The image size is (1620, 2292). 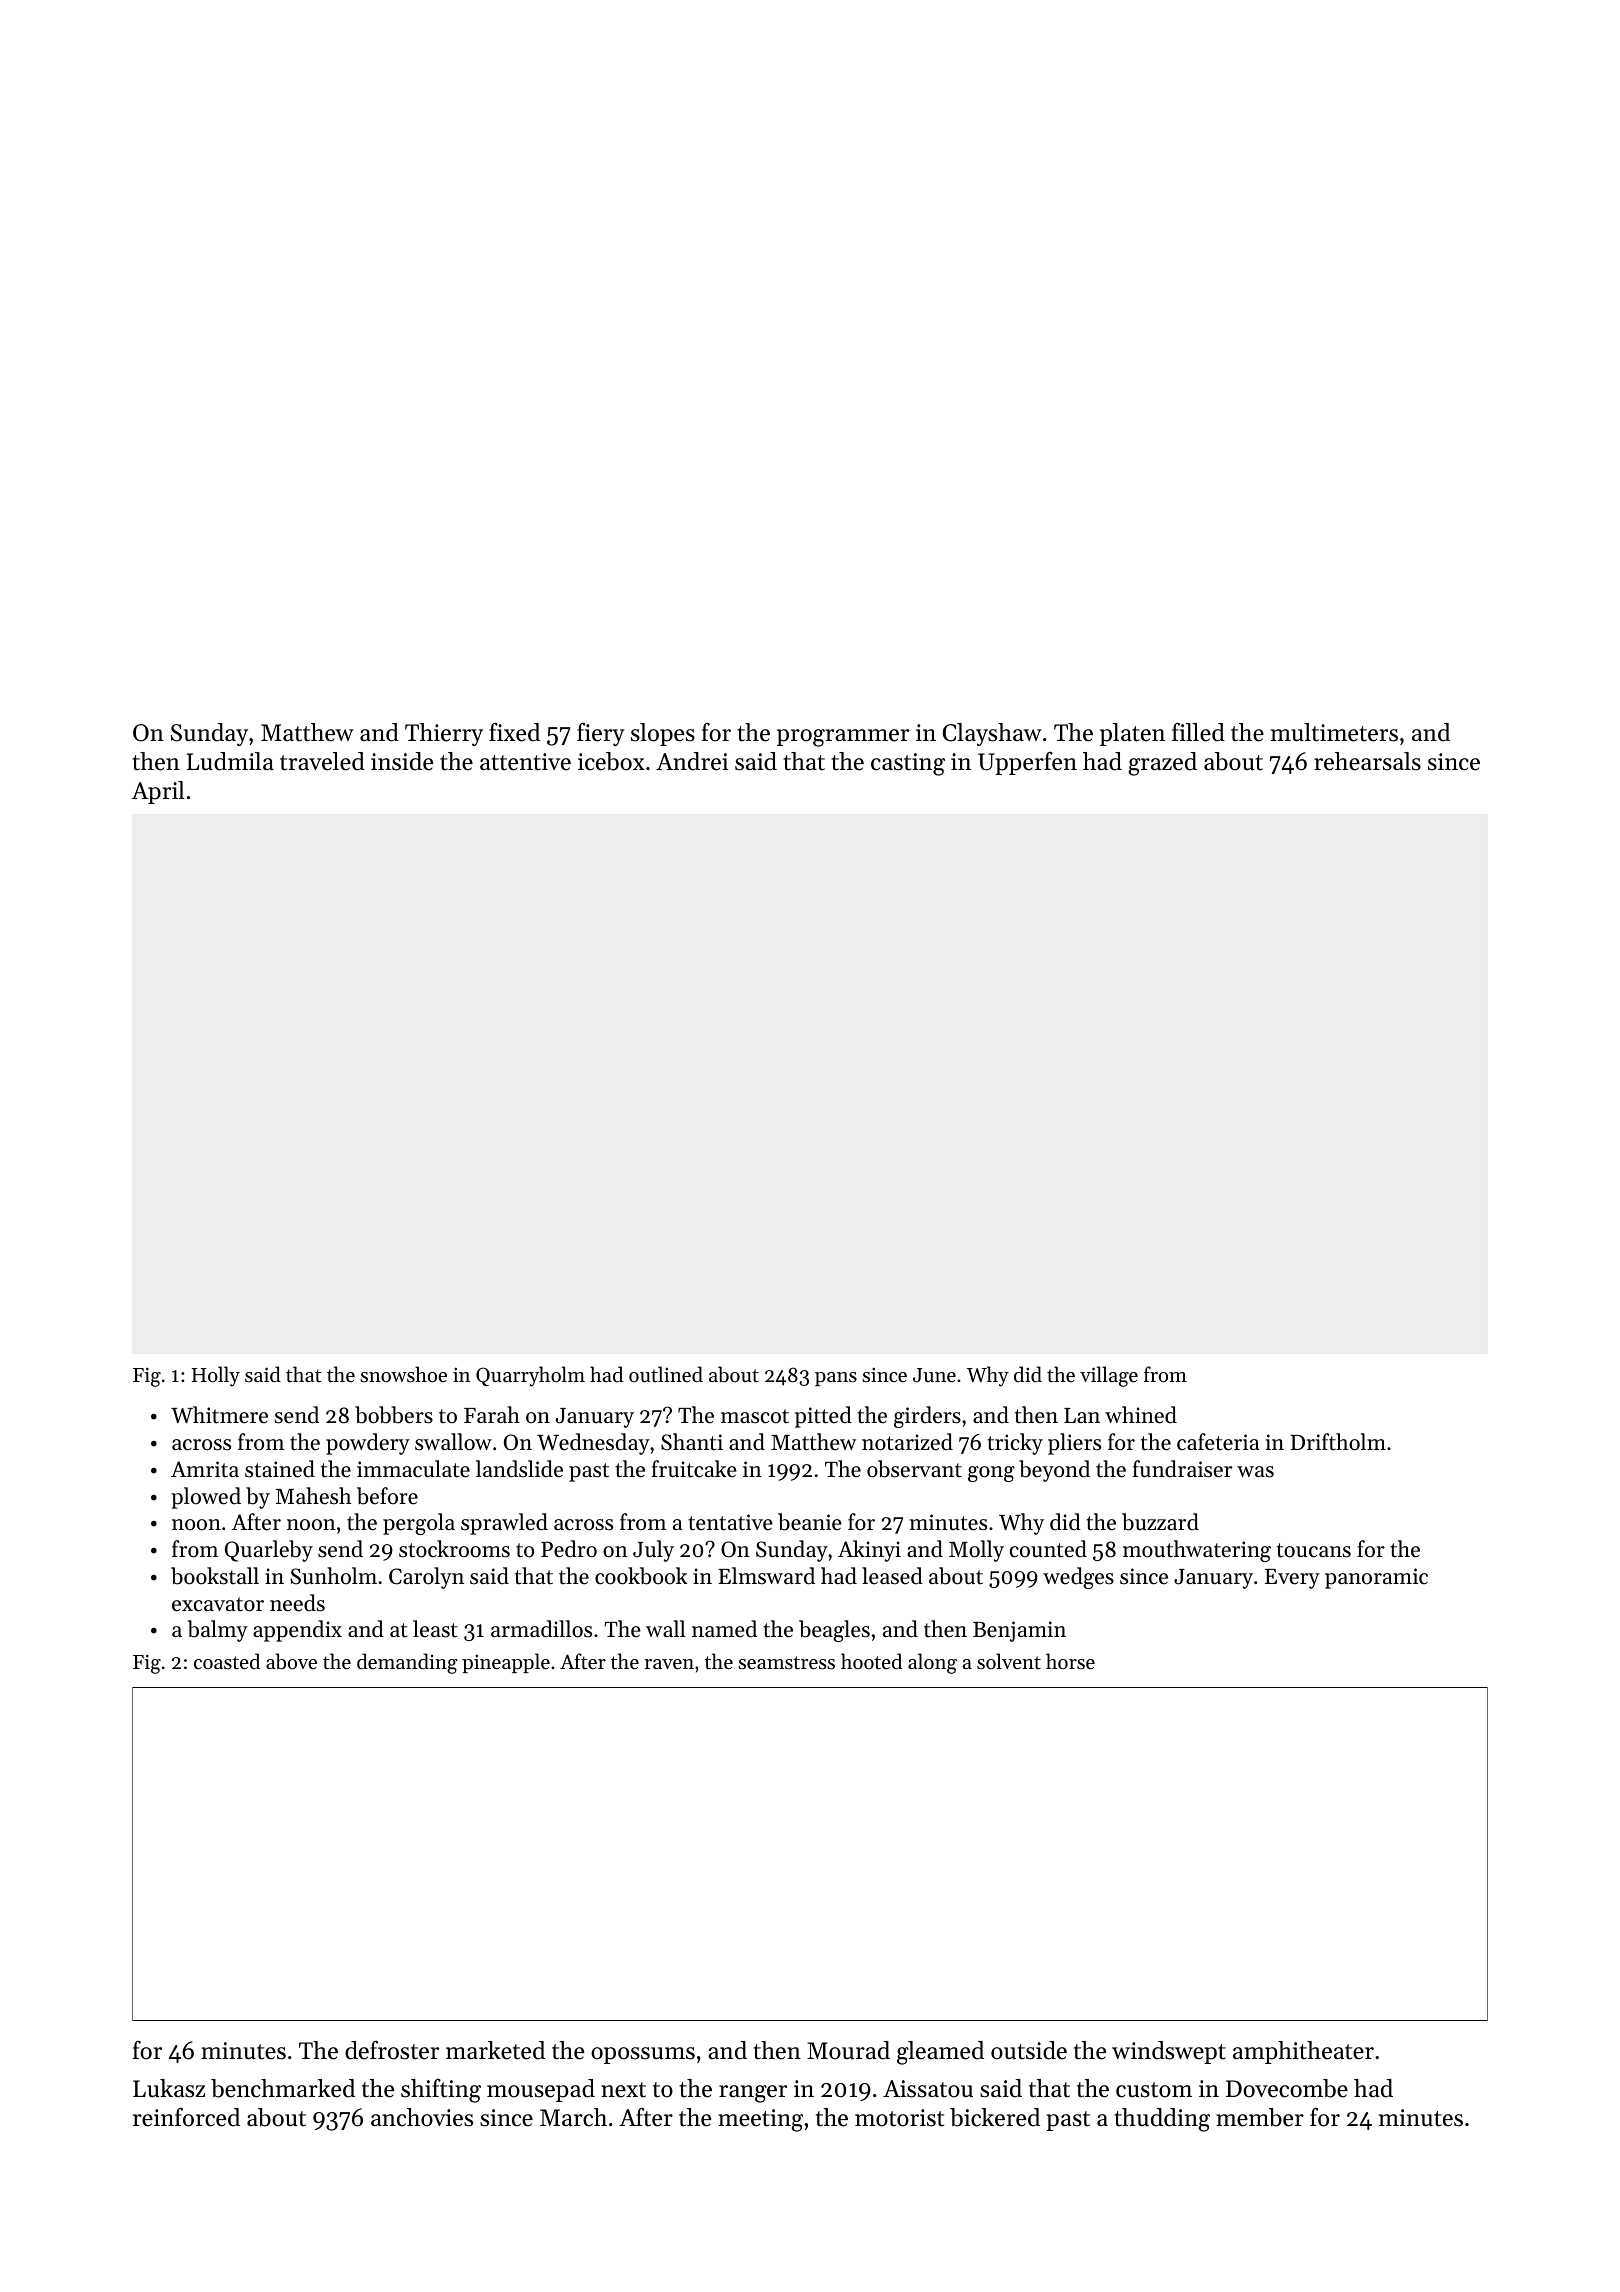 I want to click on Driftholm, so click(x=1338, y=1442).
